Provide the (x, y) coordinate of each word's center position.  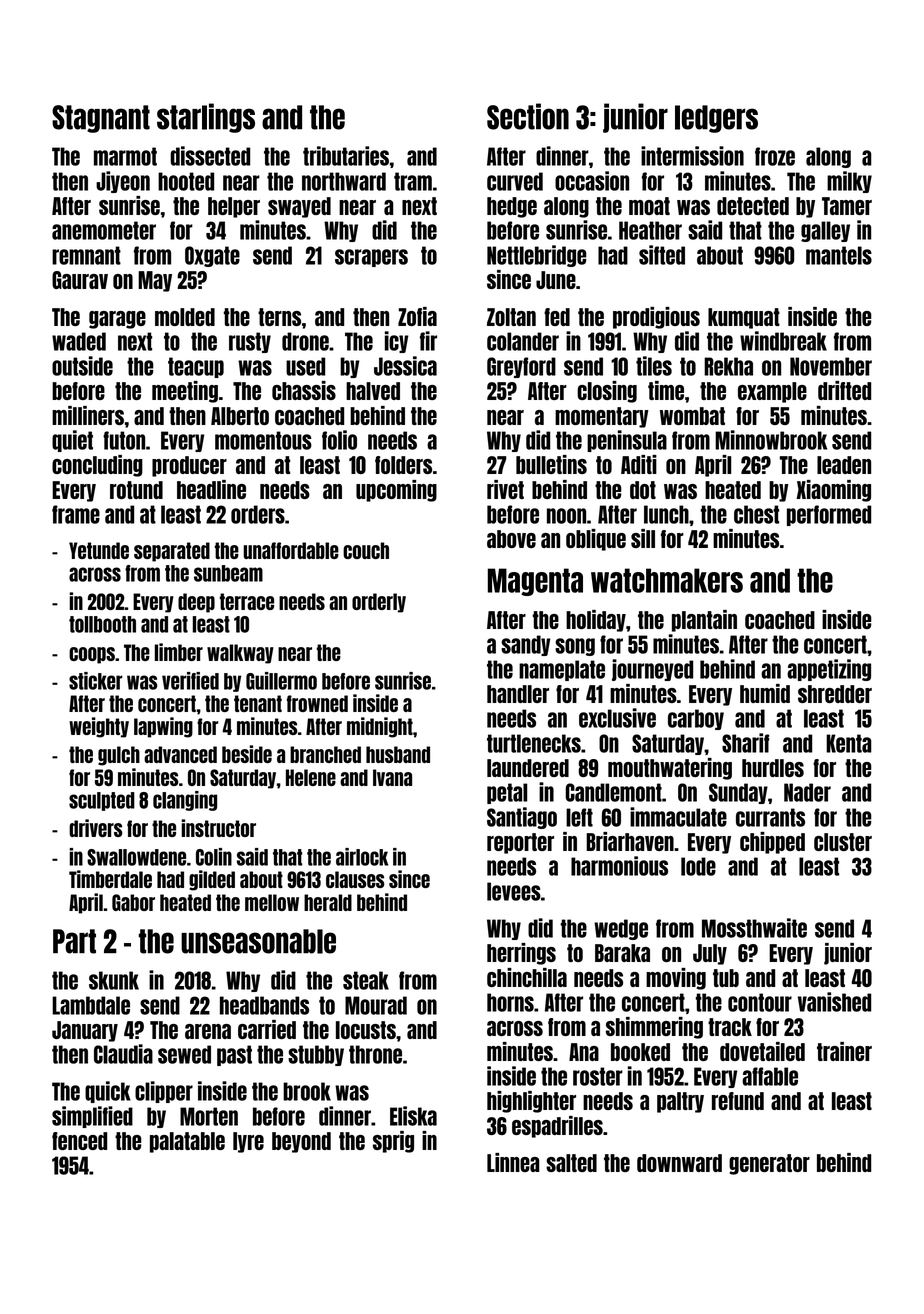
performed (829, 515)
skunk (114, 980)
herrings (521, 954)
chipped (772, 843)
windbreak (783, 341)
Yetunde (99, 550)
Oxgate (212, 256)
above (511, 539)
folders (403, 465)
